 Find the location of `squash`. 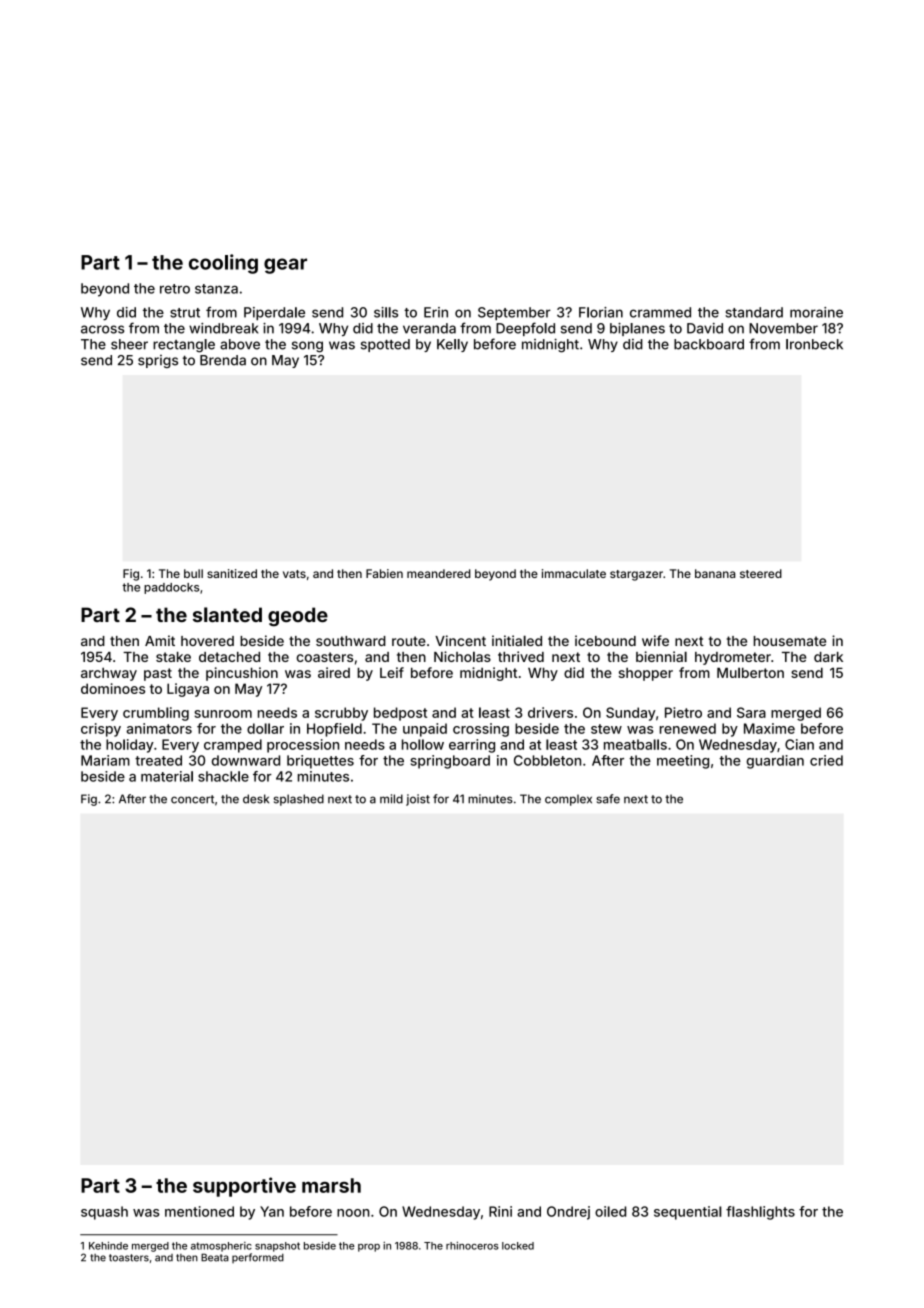

squash is located at coordinates (104, 1213).
